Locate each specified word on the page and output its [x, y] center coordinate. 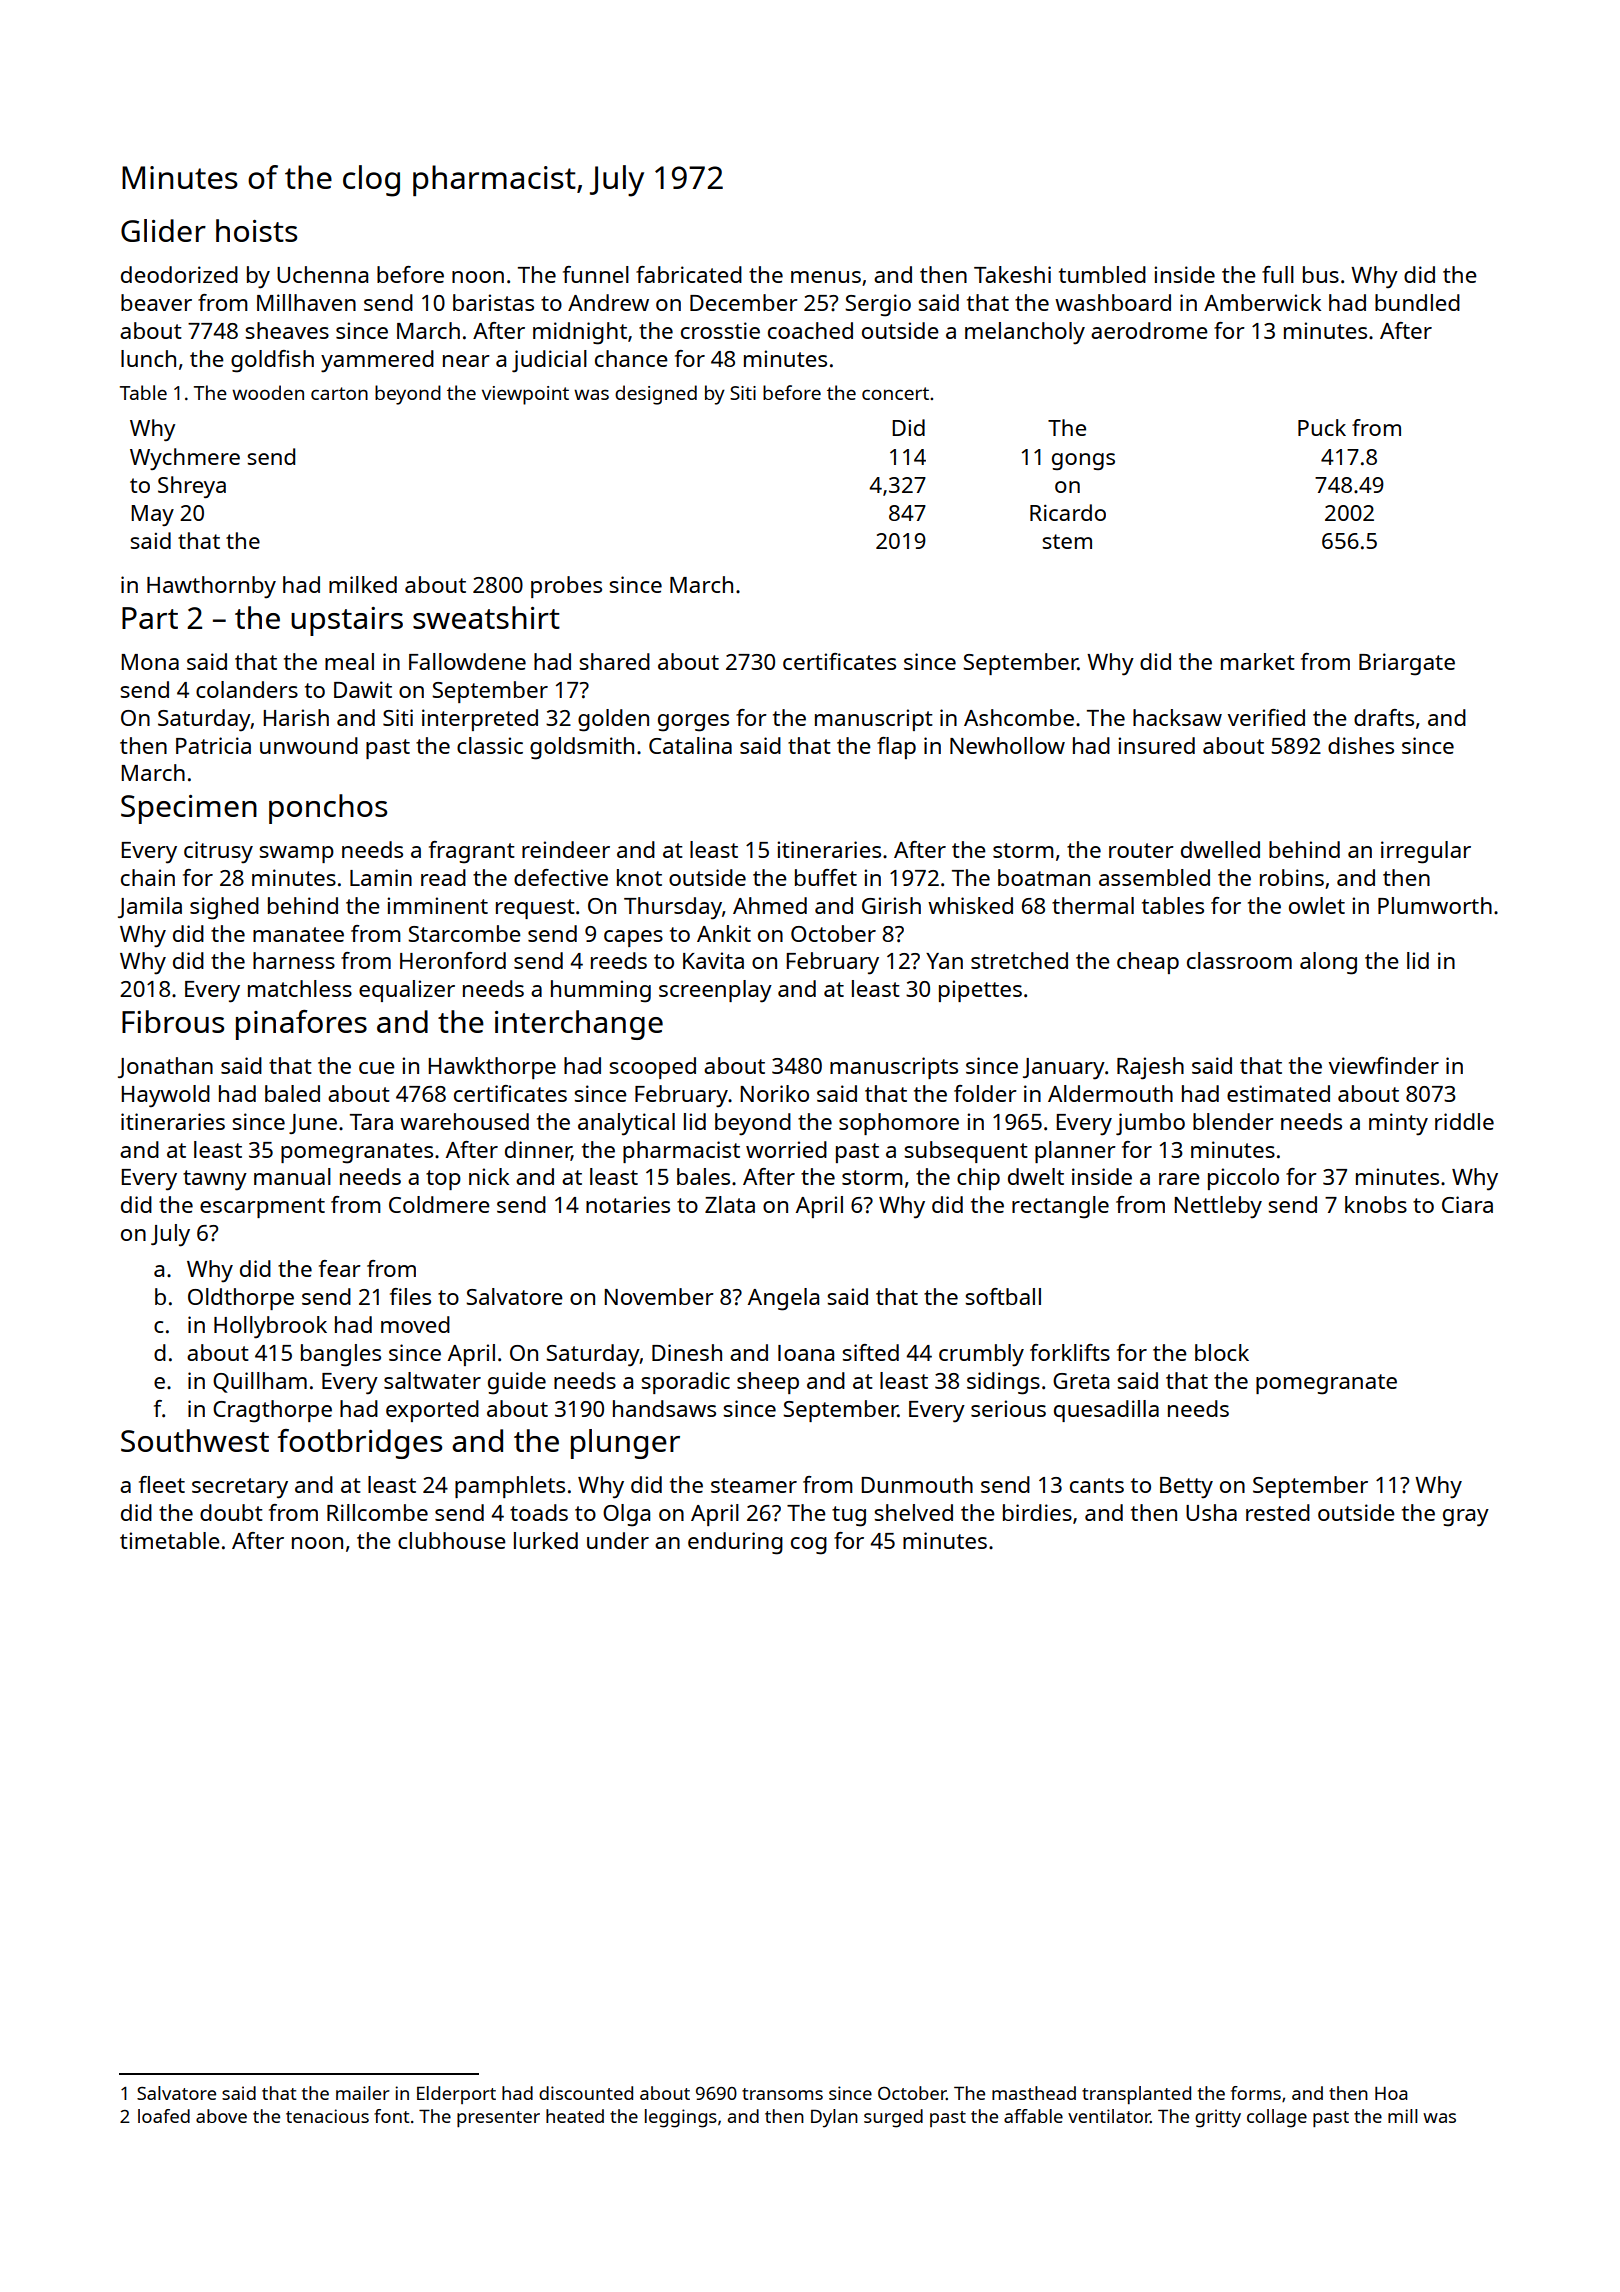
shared [614, 661]
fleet [162, 1484]
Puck [1322, 427]
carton [339, 393]
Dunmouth [917, 1484]
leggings [681, 2118]
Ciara [1467, 1204]
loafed [164, 2116]
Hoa [1391, 2093]
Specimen [189, 809]
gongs [1083, 461]
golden [613, 720]
